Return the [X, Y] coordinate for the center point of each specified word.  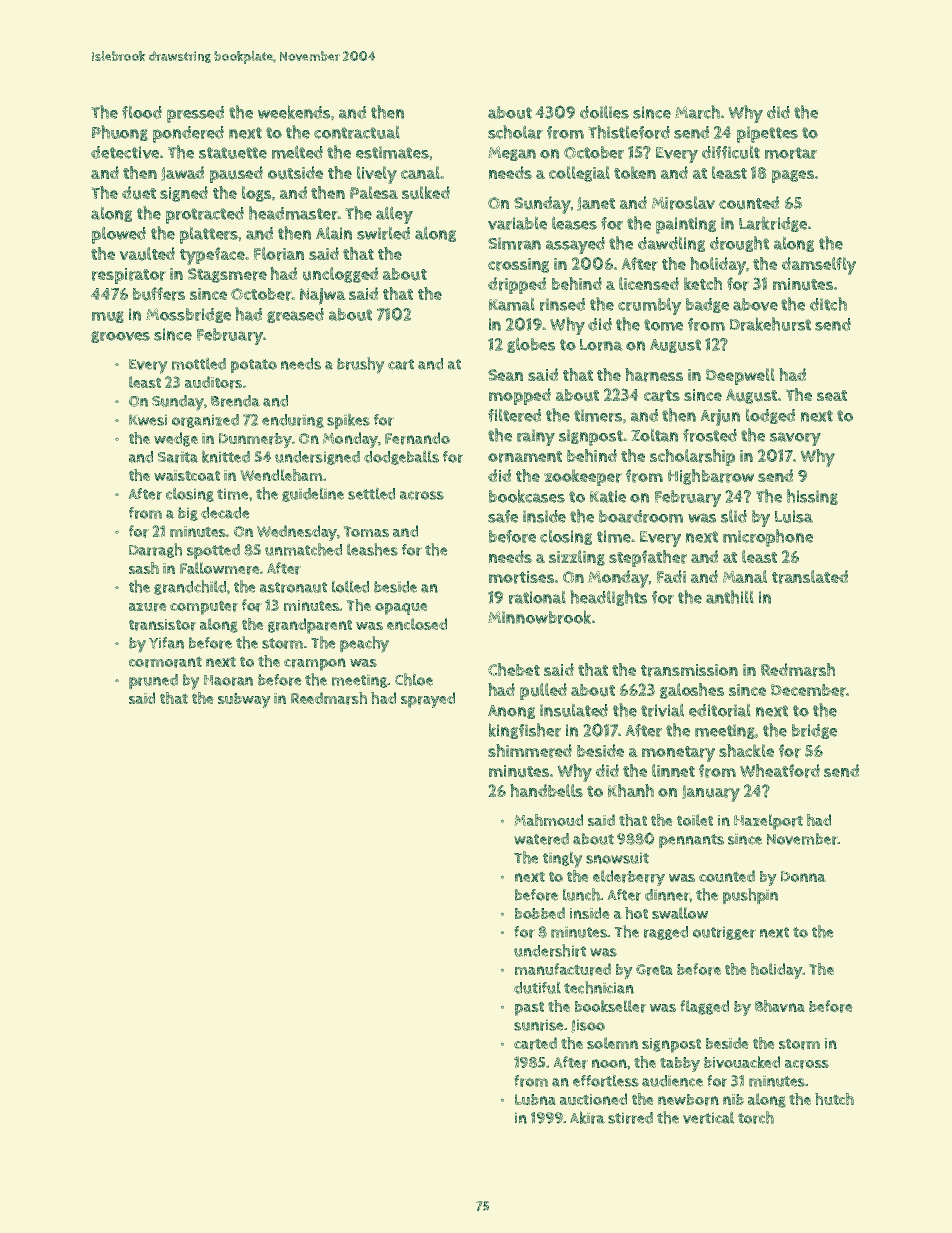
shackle [746, 750]
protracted [205, 215]
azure [147, 607]
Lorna [601, 345]
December [808, 690]
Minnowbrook [539, 617]
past [529, 1009]
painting [686, 225]
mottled [199, 364]
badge [707, 305]
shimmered [530, 751]
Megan [512, 153]
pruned [153, 681]
